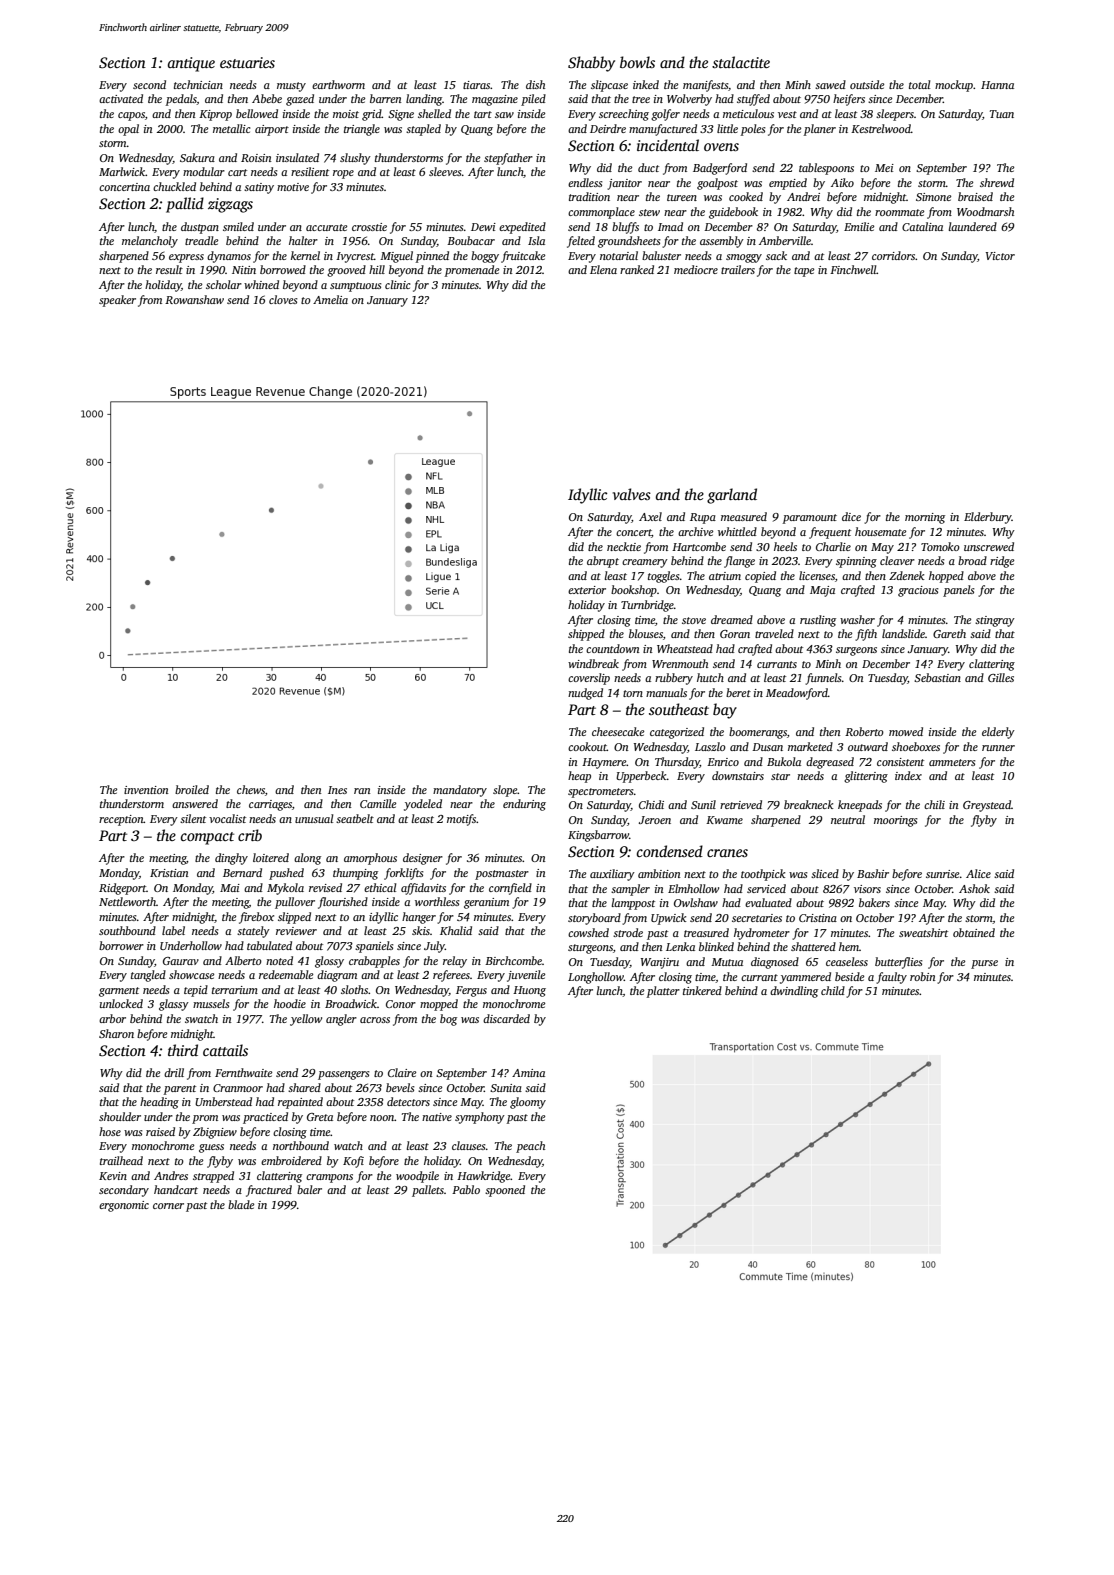 This image has height=1575, width=1114. I want to click on Charlie, so click(833, 546).
